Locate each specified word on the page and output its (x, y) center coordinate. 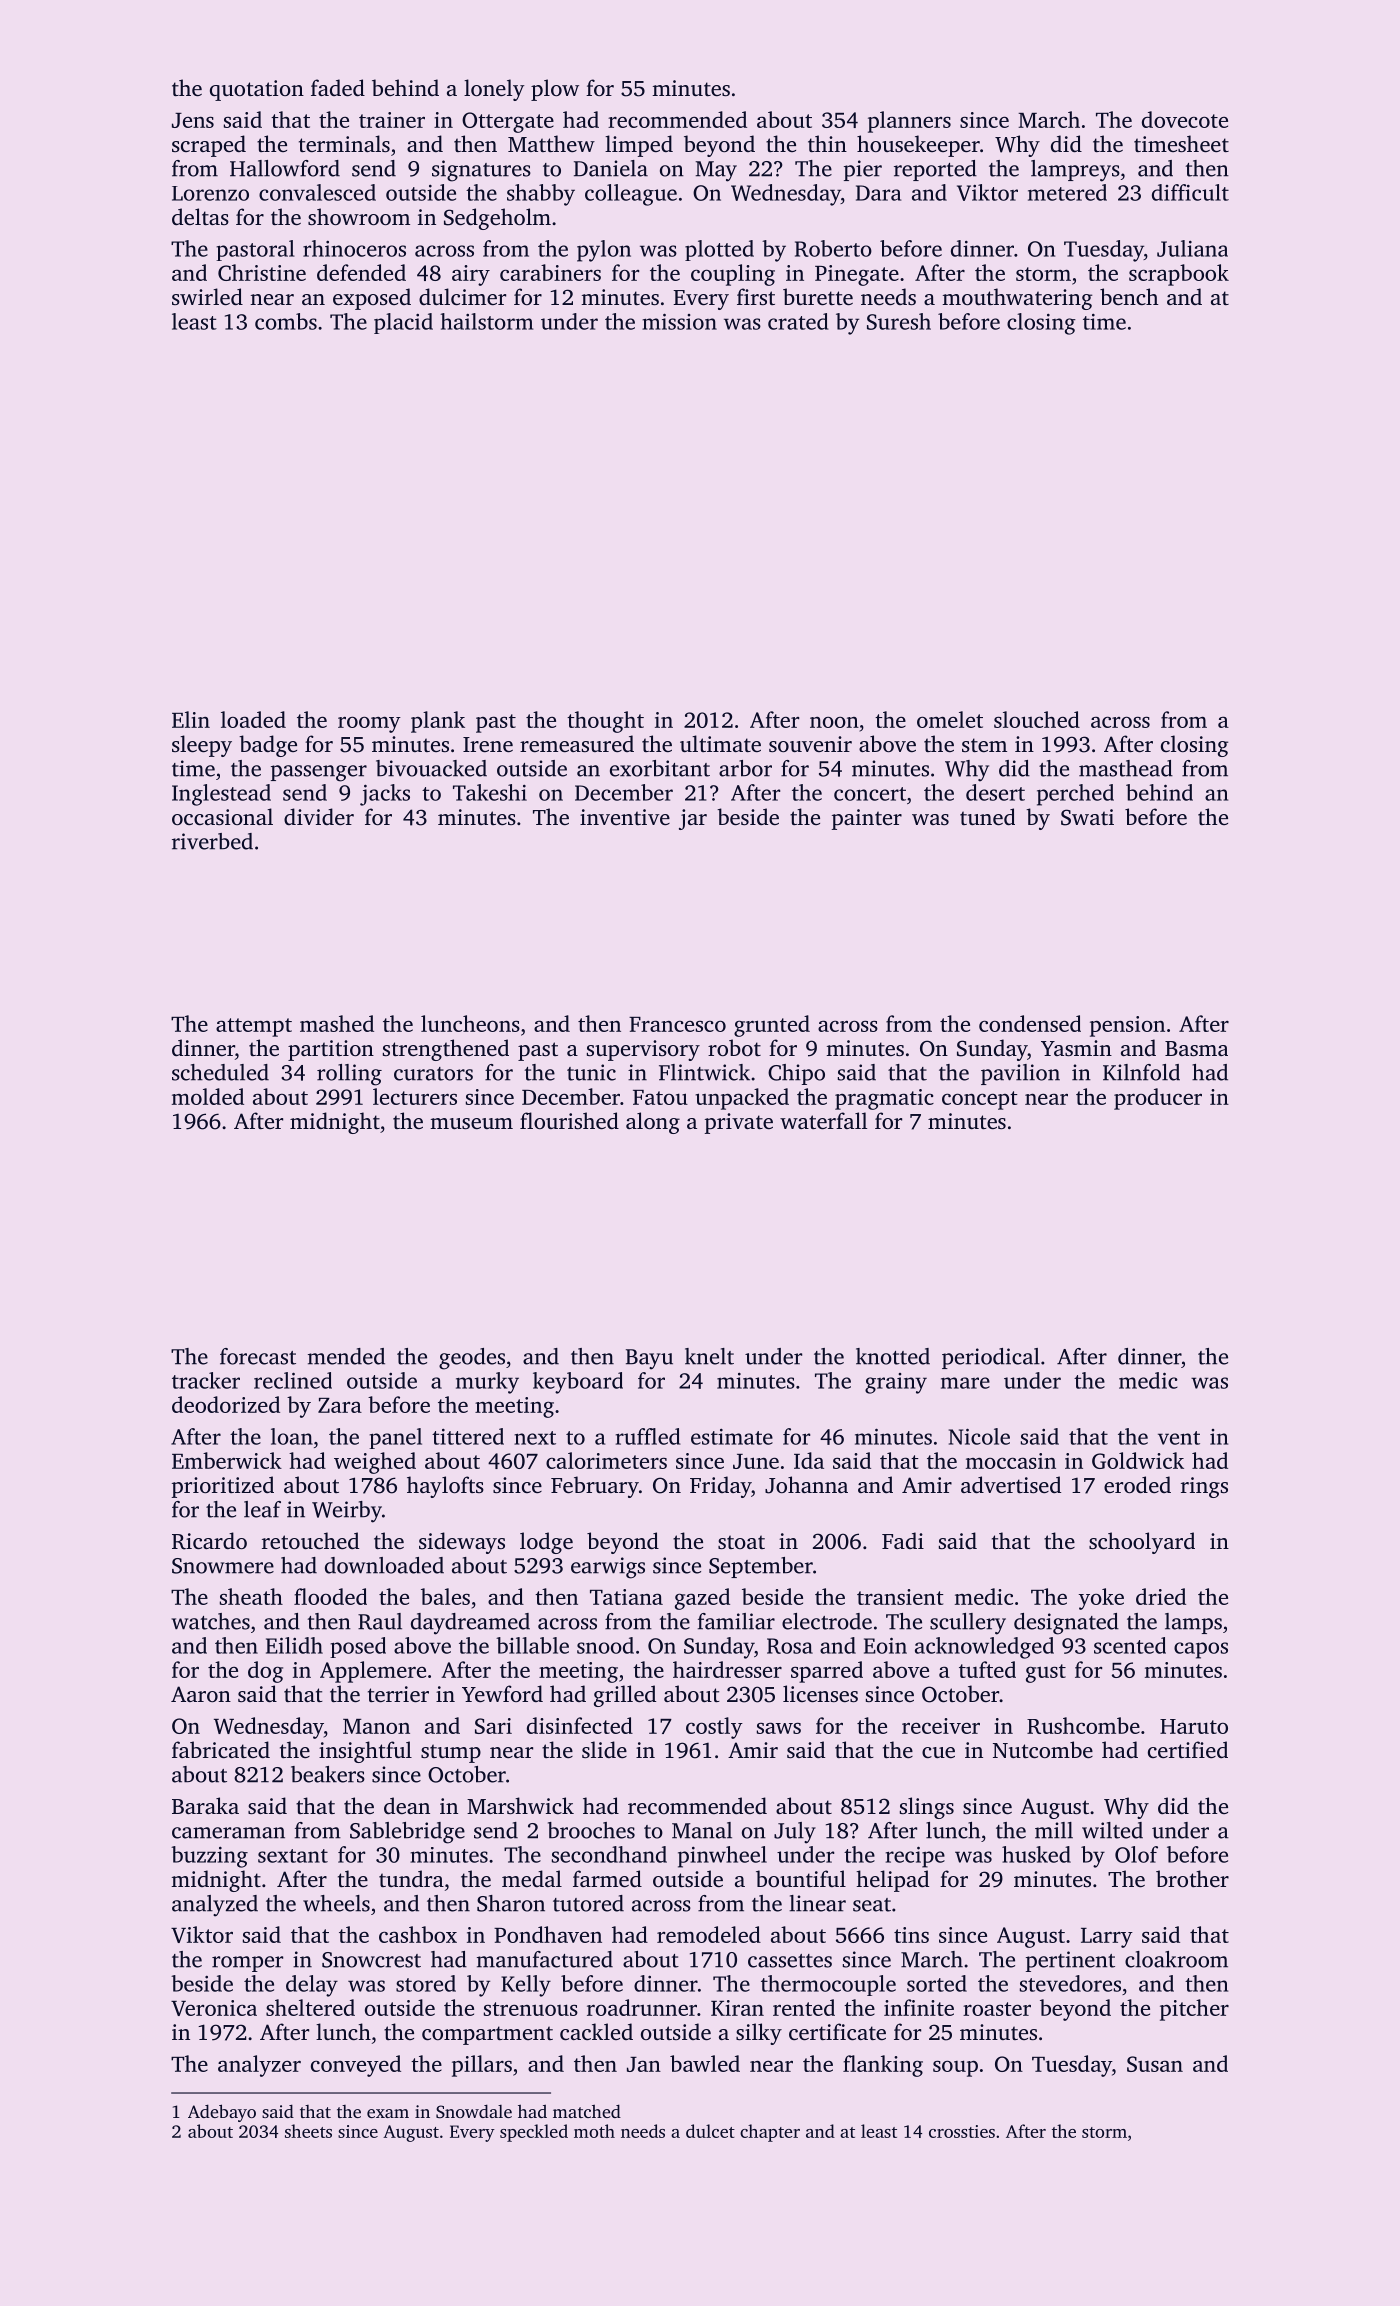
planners (909, 122)
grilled (625, 1696)
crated (798, 321)
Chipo (796, 1074)
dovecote (1185, 119)
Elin (191, 719)
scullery (968, 1624)
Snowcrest (371, 1960)
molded (208, 1096)
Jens (193, 120)
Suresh (899, 321)
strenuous (531, 2009)
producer (1158, 1099)
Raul (380, 1621)
